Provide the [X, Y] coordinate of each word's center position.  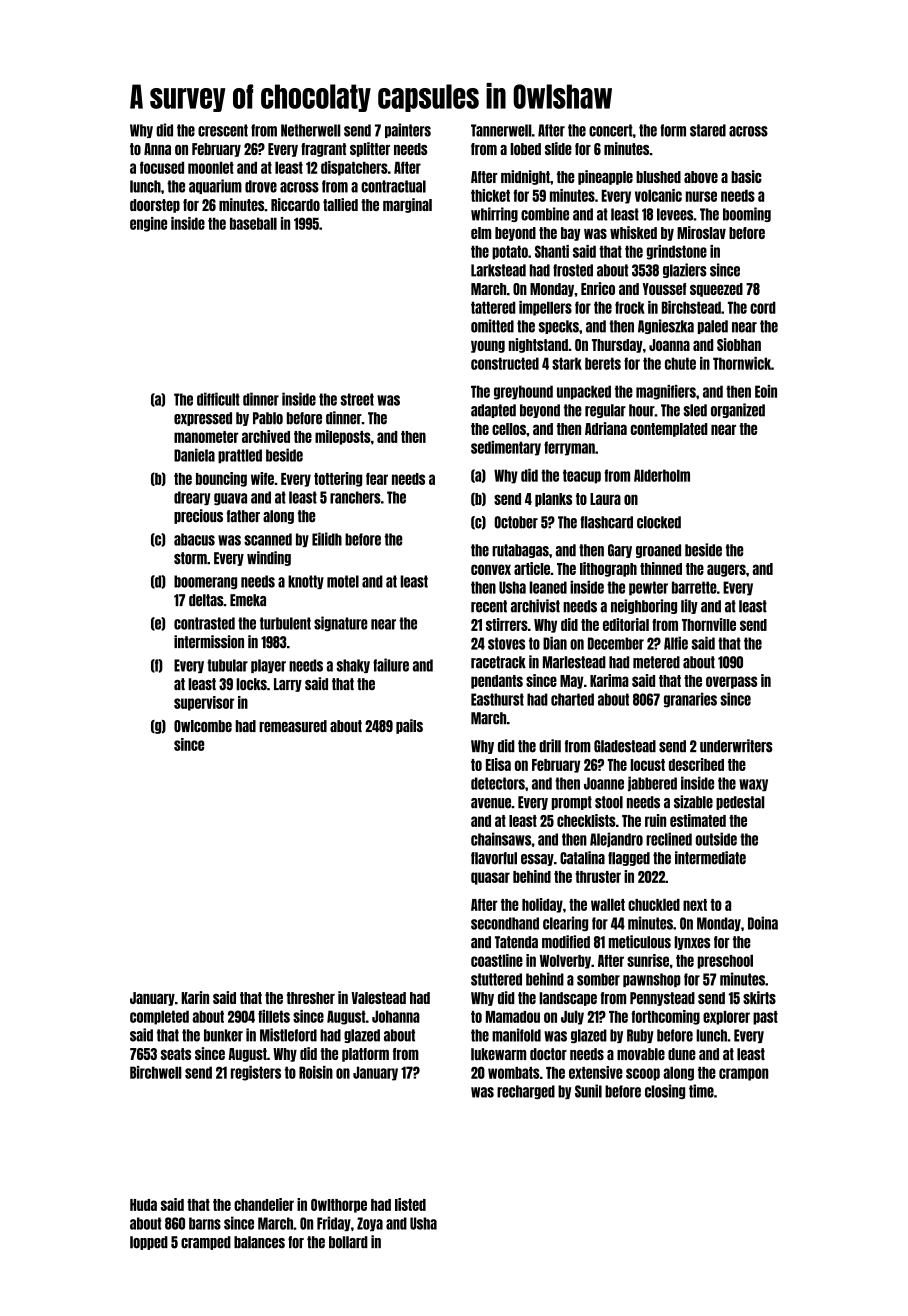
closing [665, 1091]
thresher [311, 998]
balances [259, 1242]
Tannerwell [501, 130]
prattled [240, 456]
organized [738, 410]
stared [708, 130]
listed [410, 1204]
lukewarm [498, 1054]
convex [491, 569]
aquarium [215, 186]
